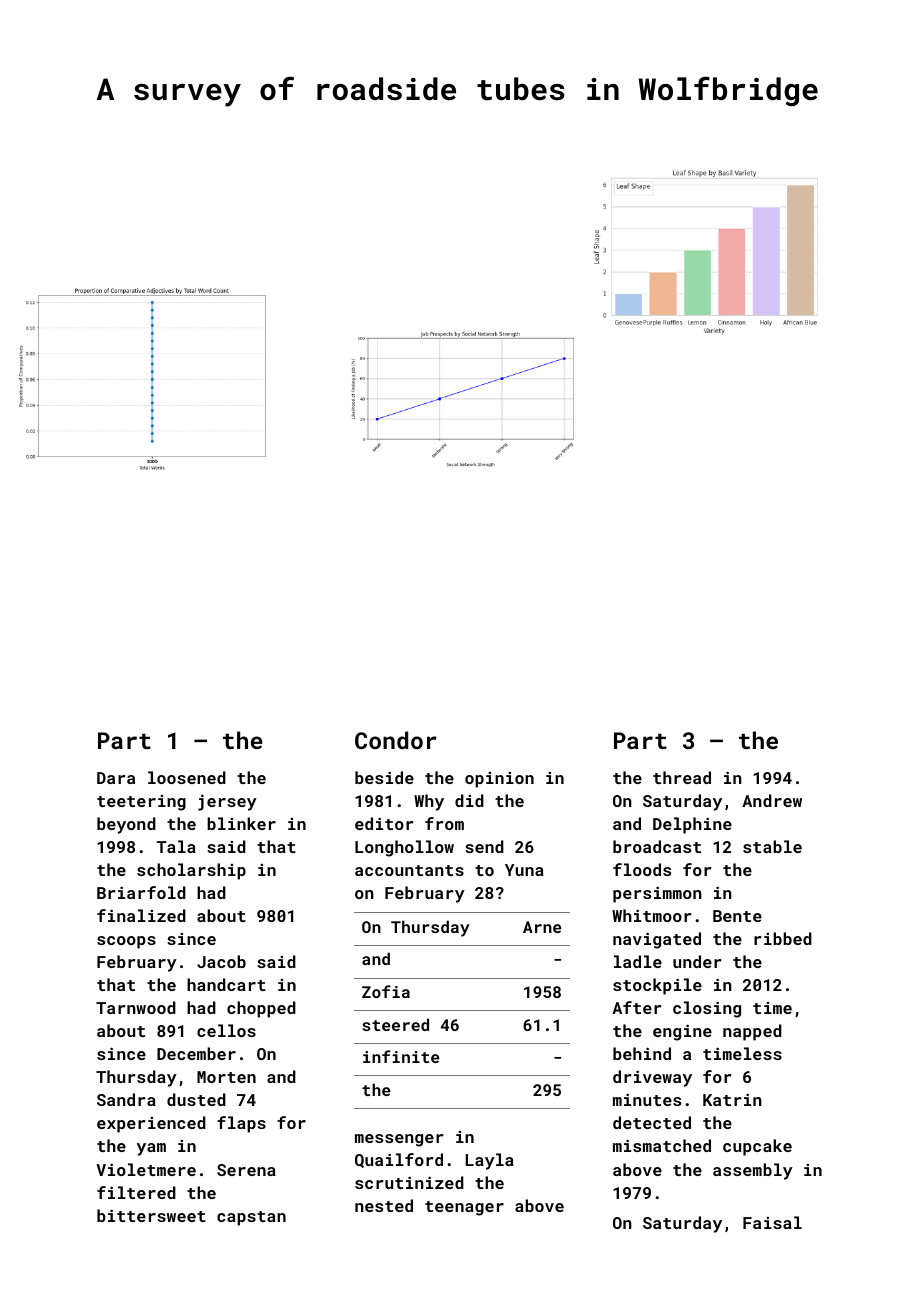  What do you see at coordinates (469, 800) in the image?
I see `did` at bounding box center [469, 800].
